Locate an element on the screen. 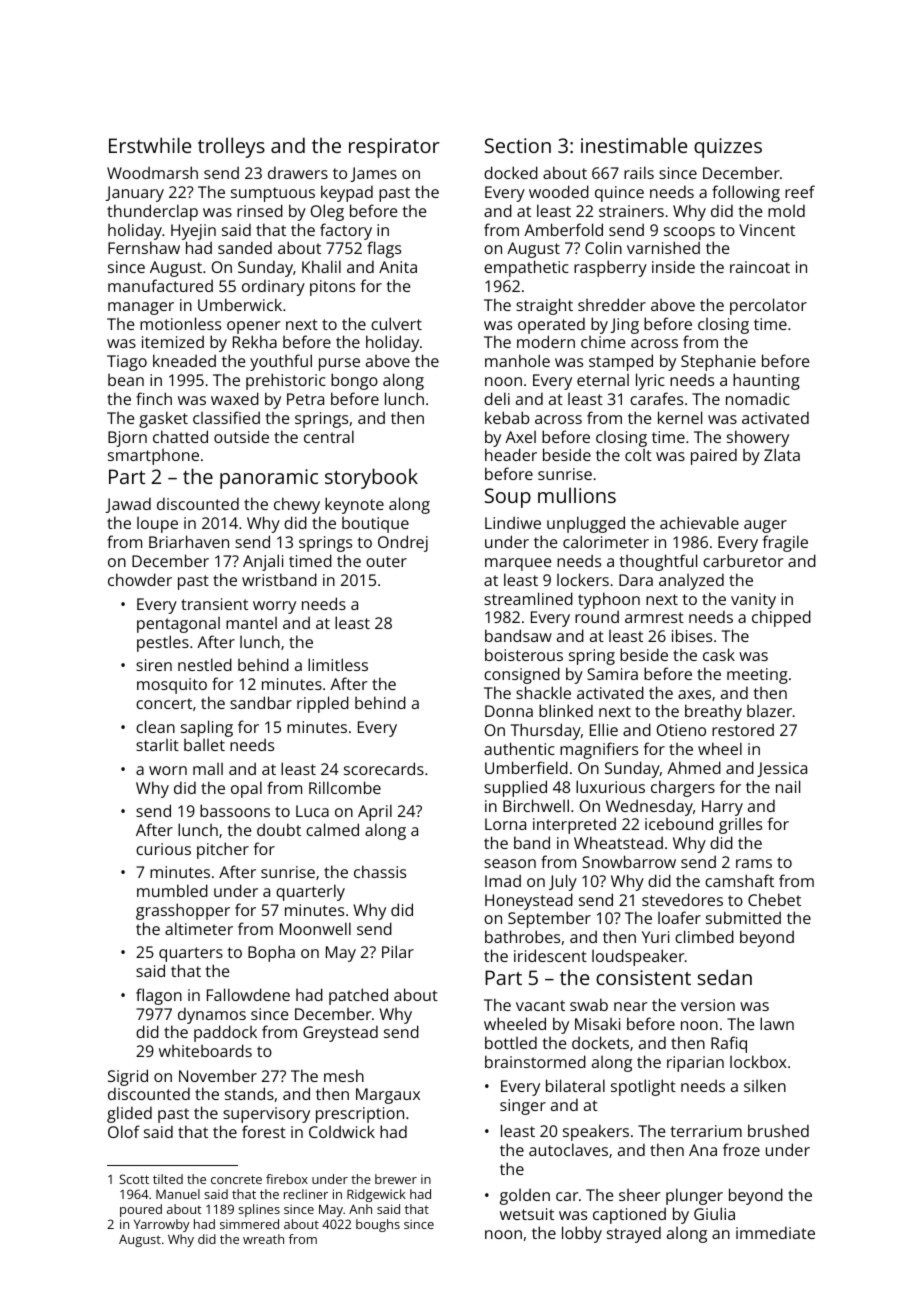  inestimable is located at coordinates (634, 145).
